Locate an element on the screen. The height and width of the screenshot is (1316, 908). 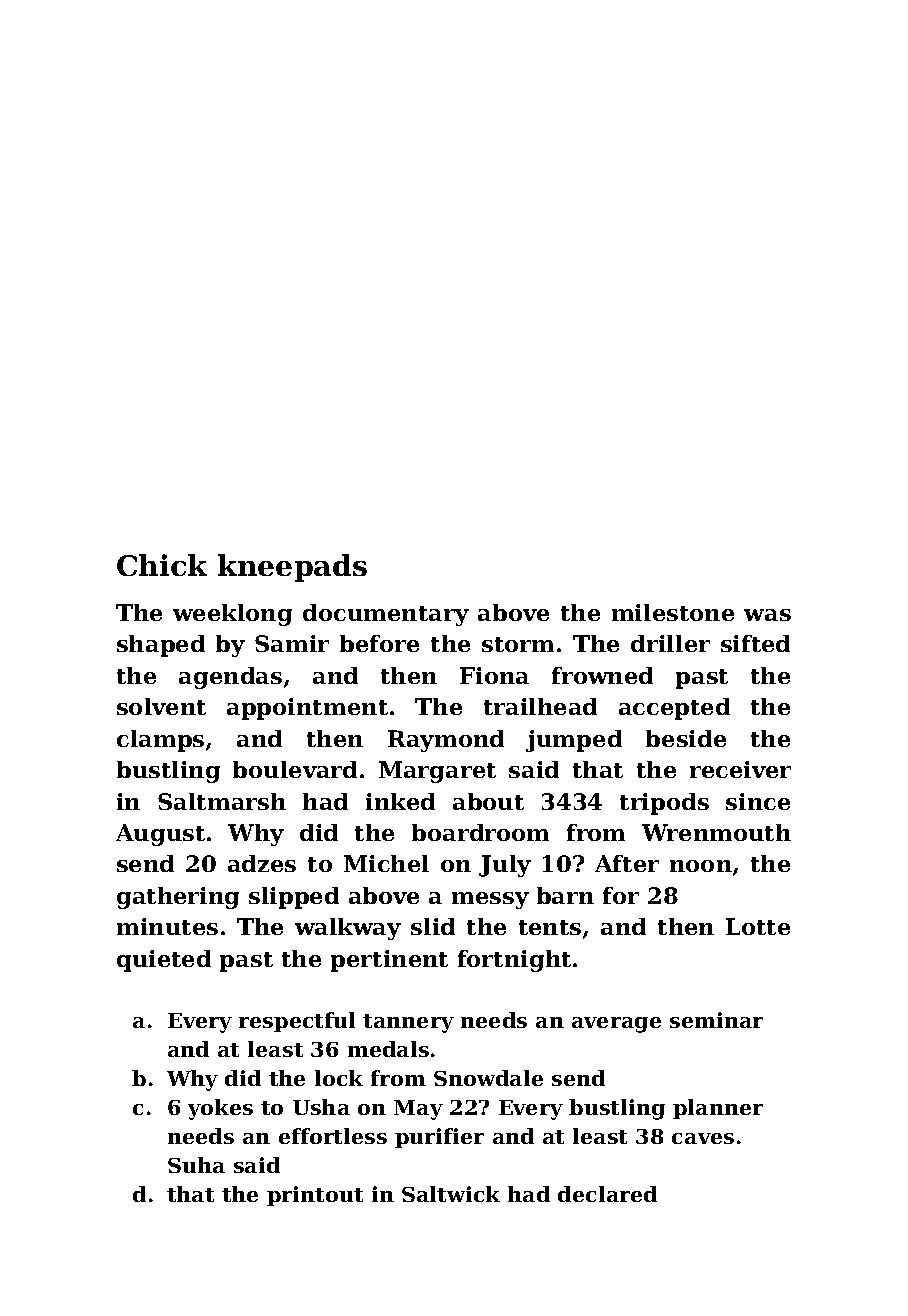
was is located at coordinates (767, 615).
